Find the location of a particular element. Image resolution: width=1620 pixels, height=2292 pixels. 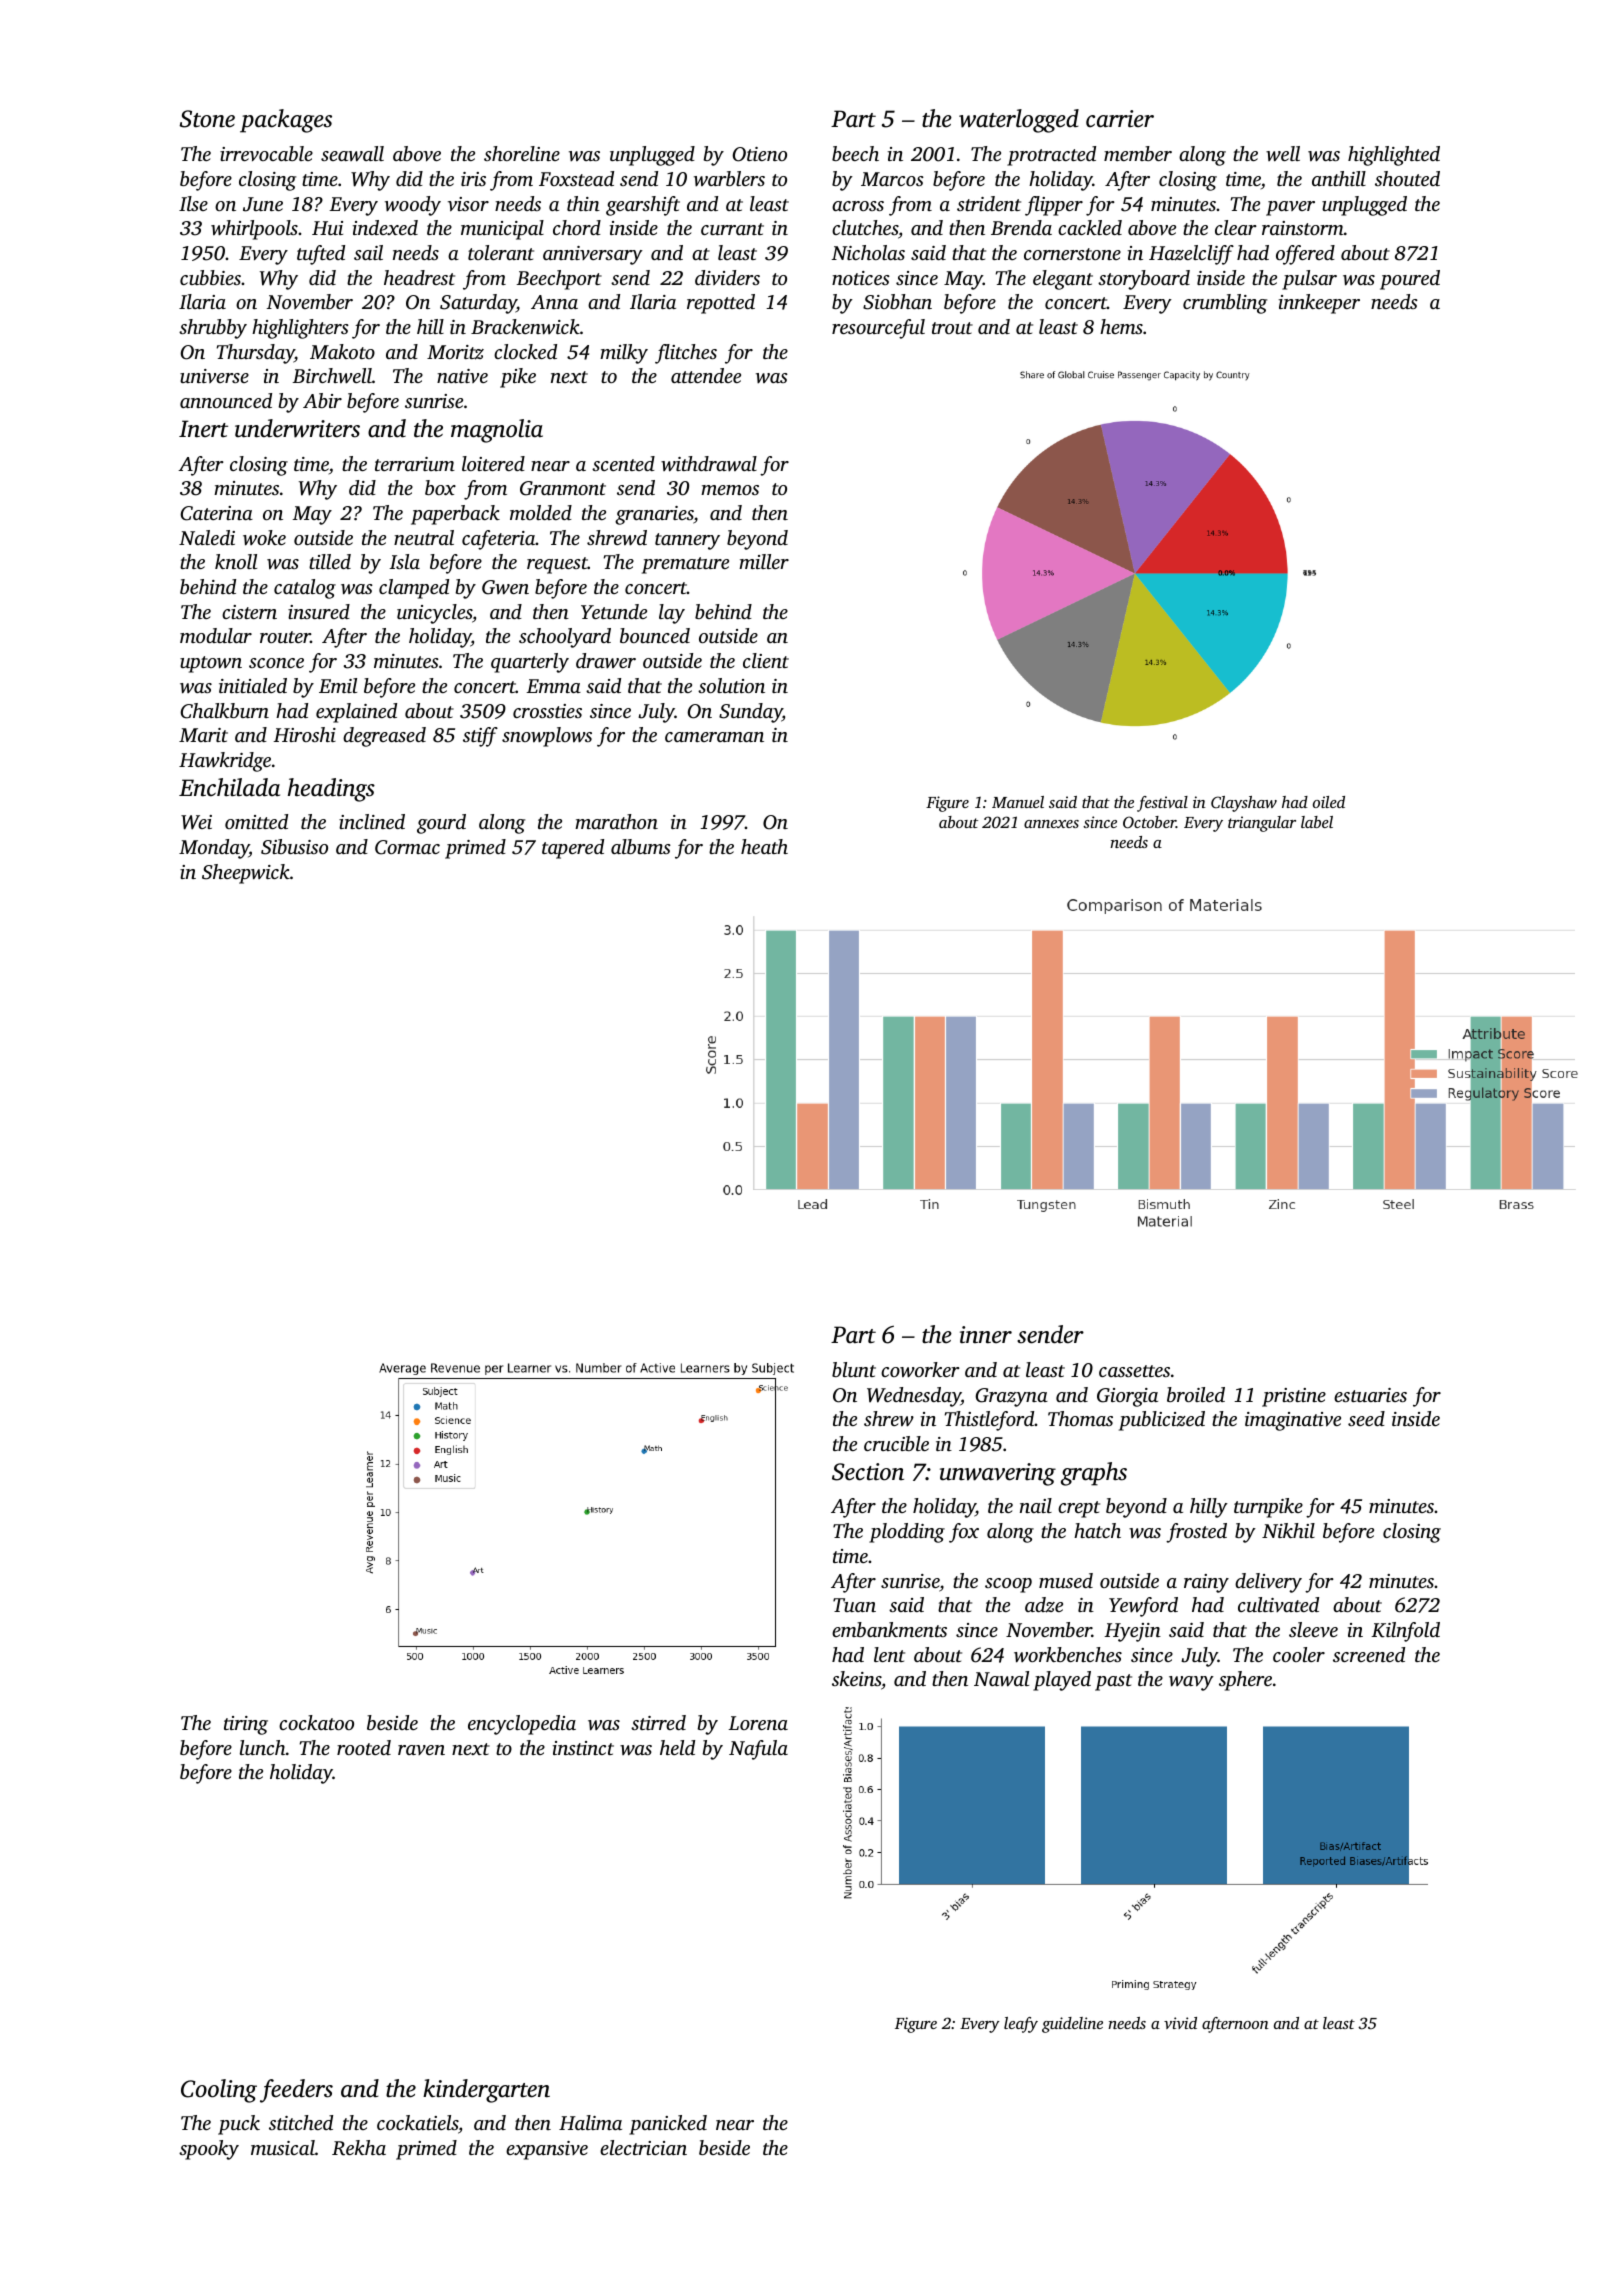

currant is located at coordinates (732, 229).
